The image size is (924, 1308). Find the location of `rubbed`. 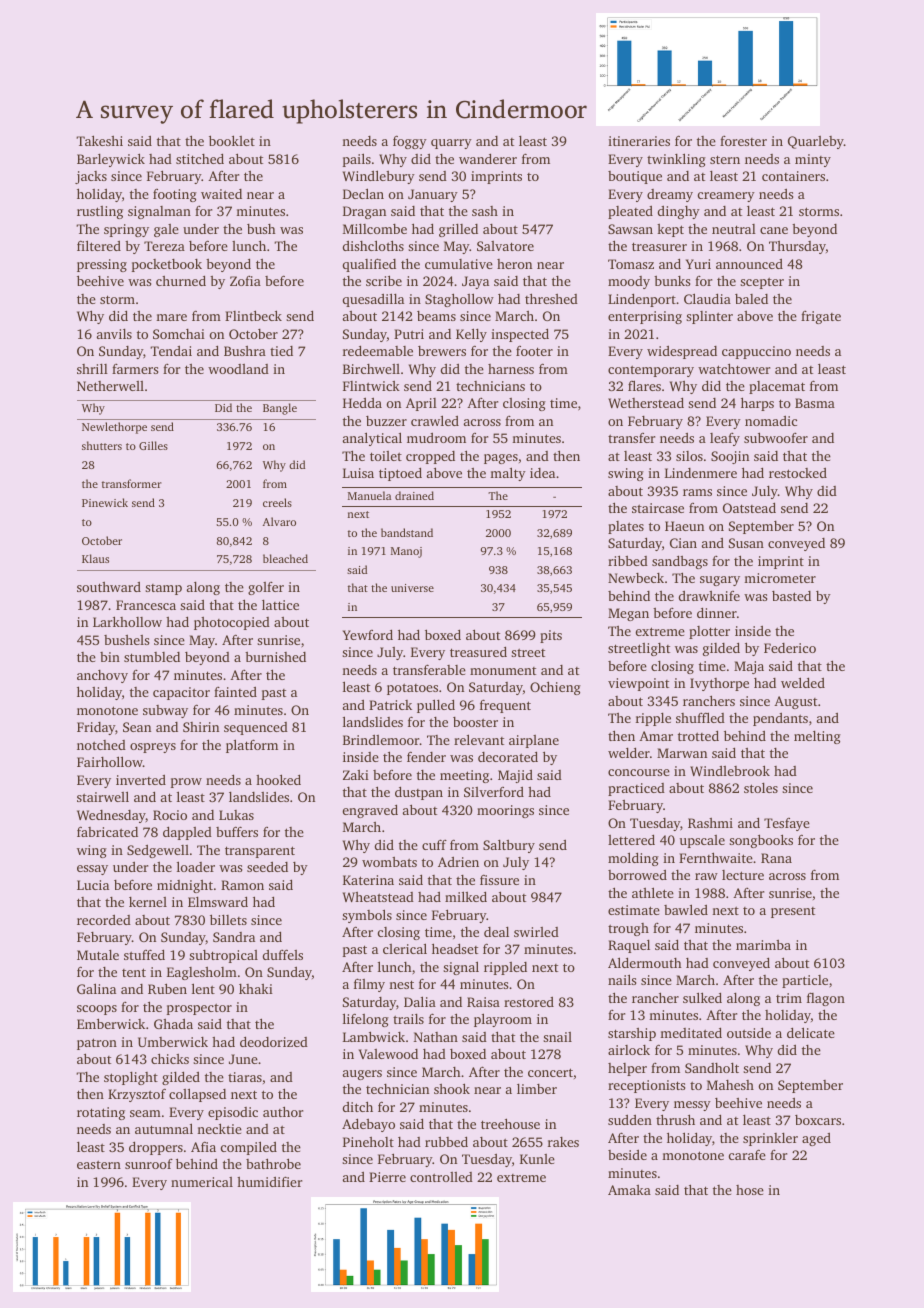

rubbed is located at coordinates (446, 1141).
